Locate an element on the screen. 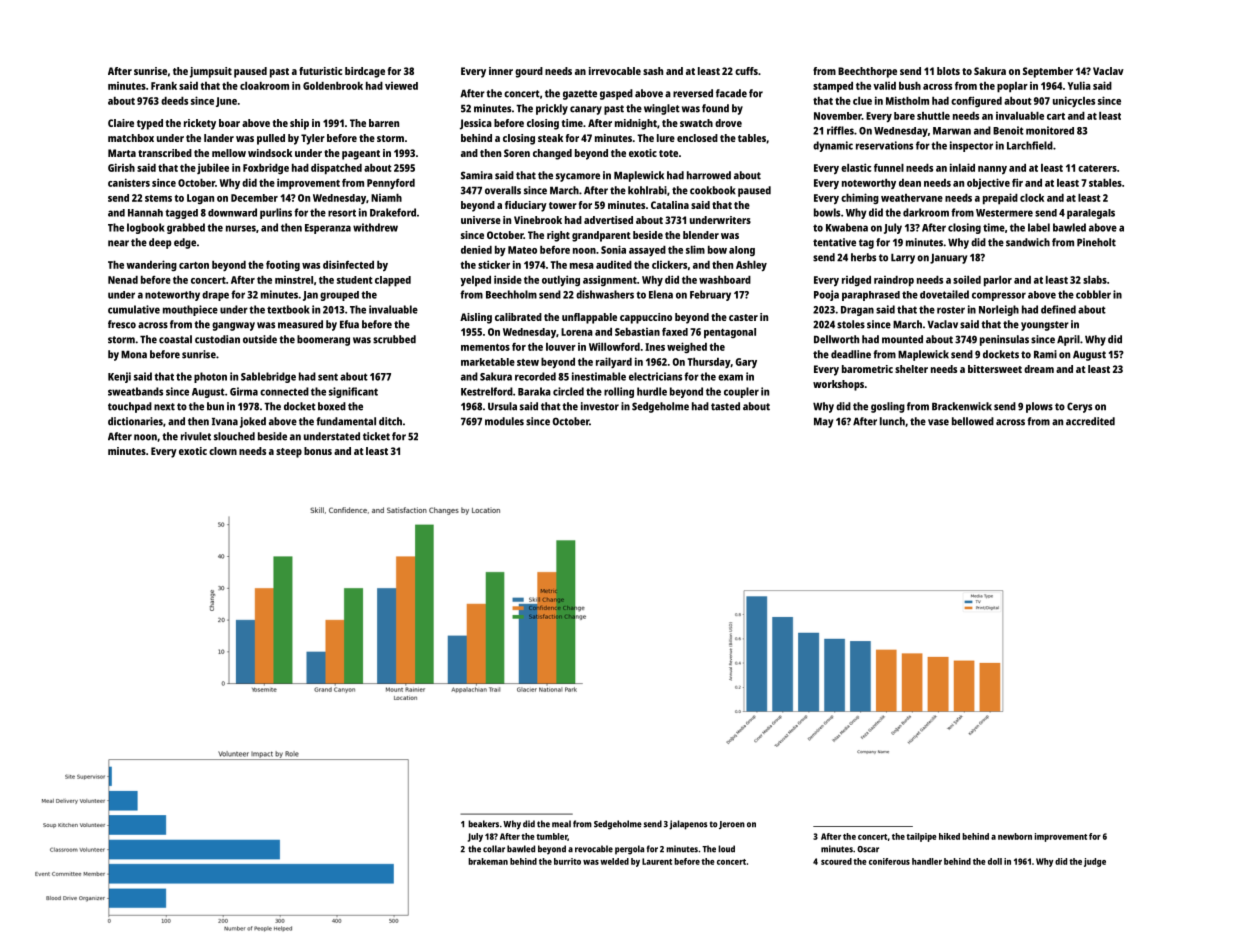  jumpsuit is located at coordinates (211, 72).
